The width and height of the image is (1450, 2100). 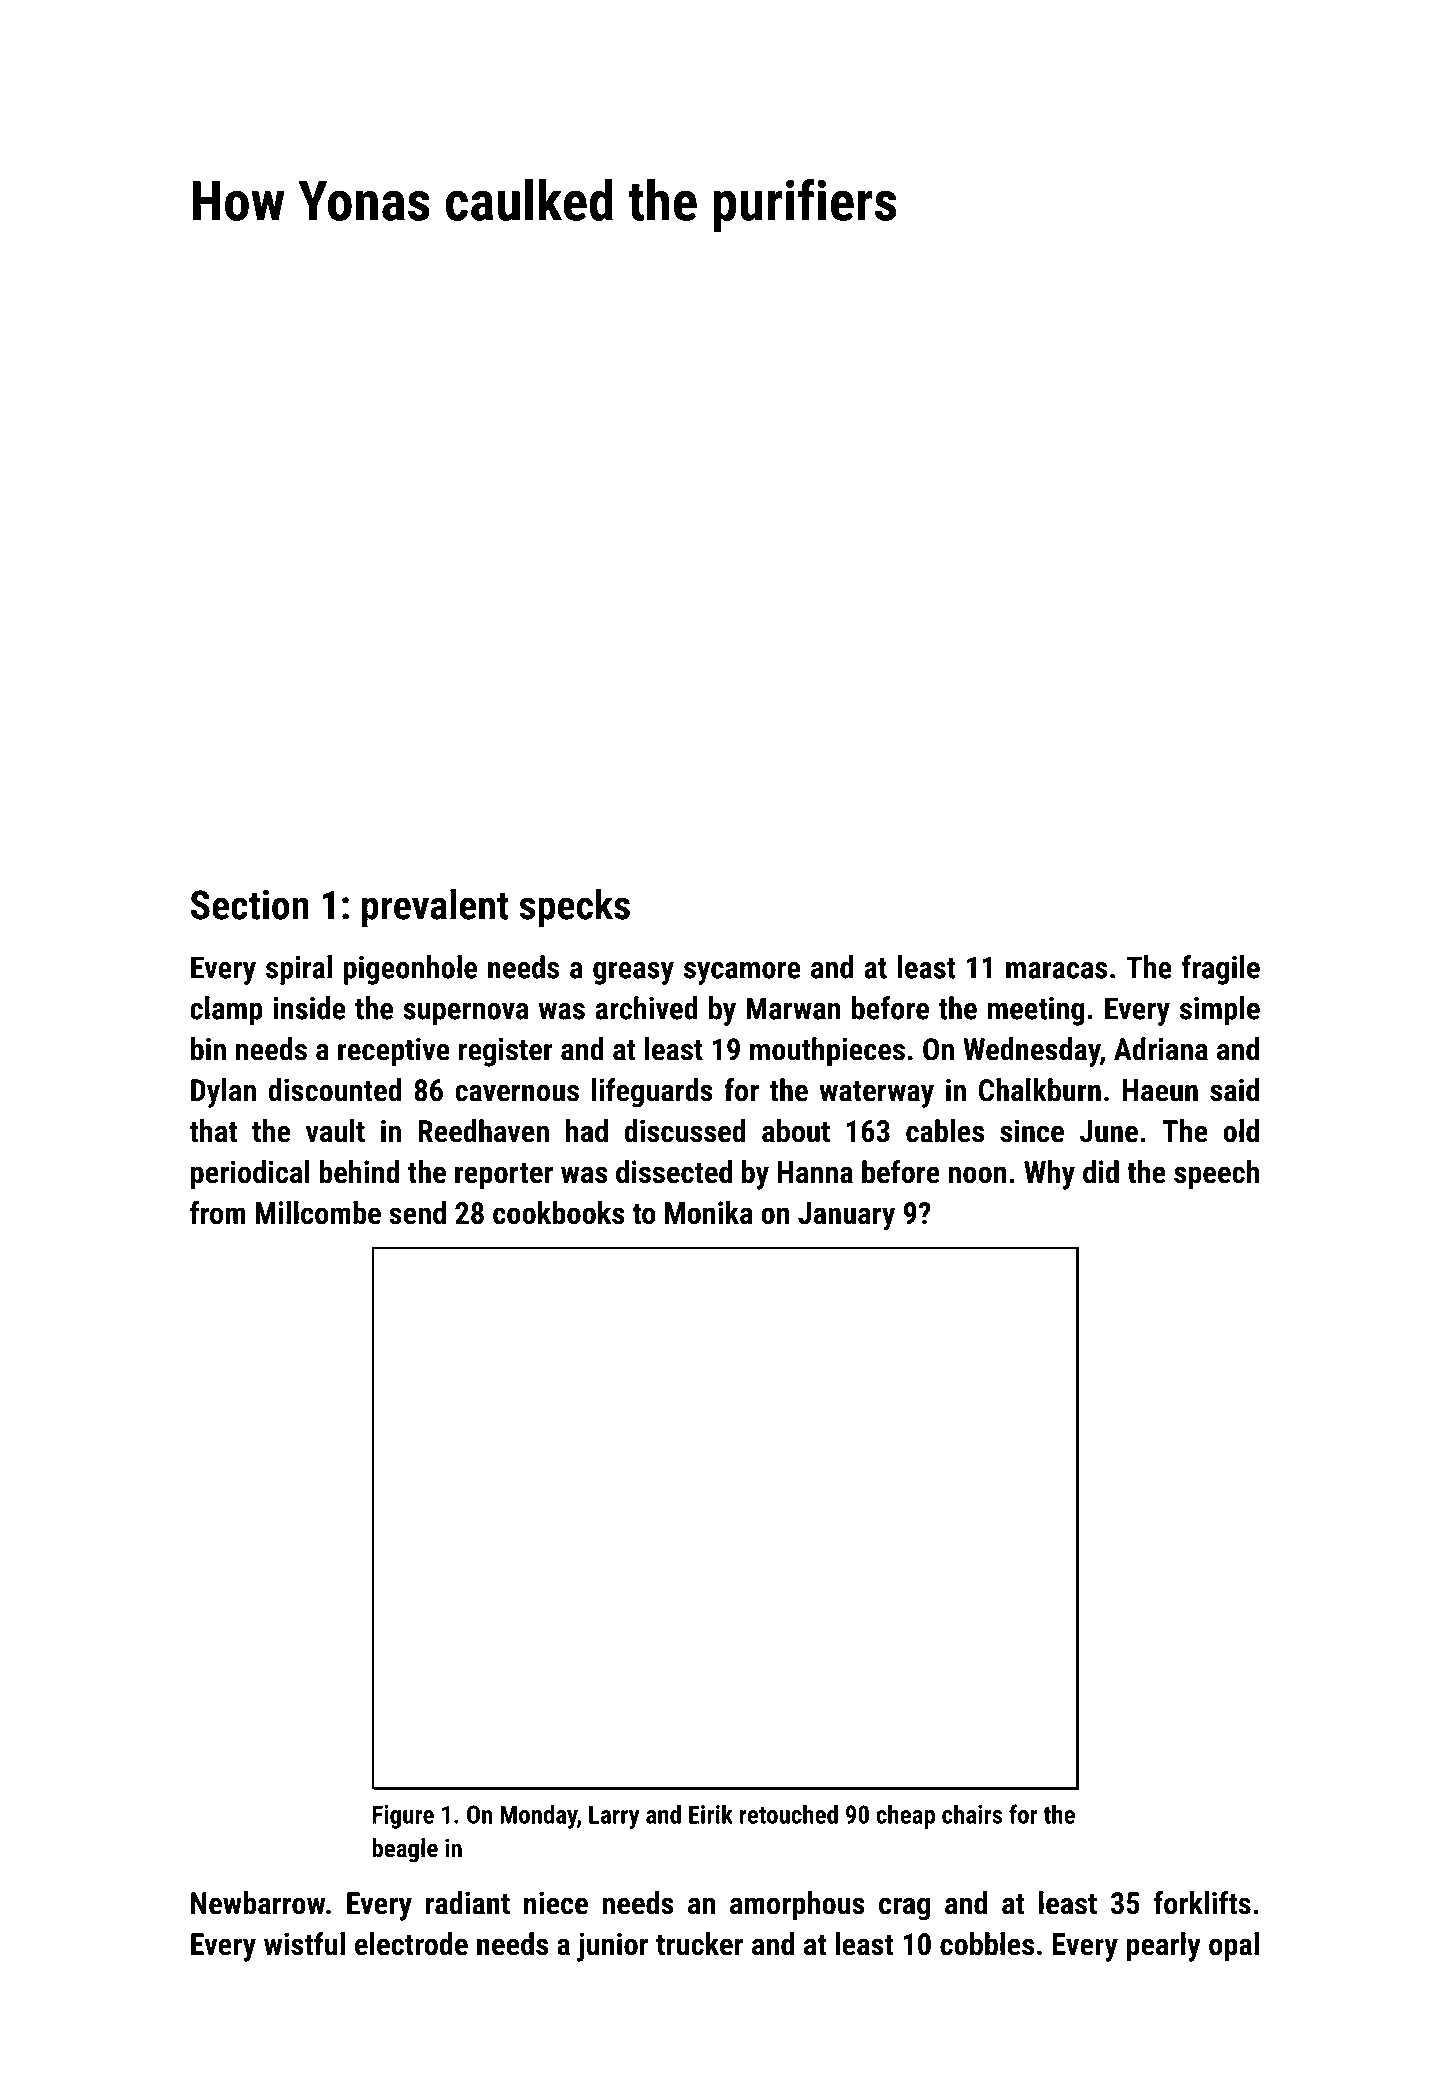 What do you see at coordinates (506, 1052) in the image?
I see `register` at bounding box center [506, 1052].
